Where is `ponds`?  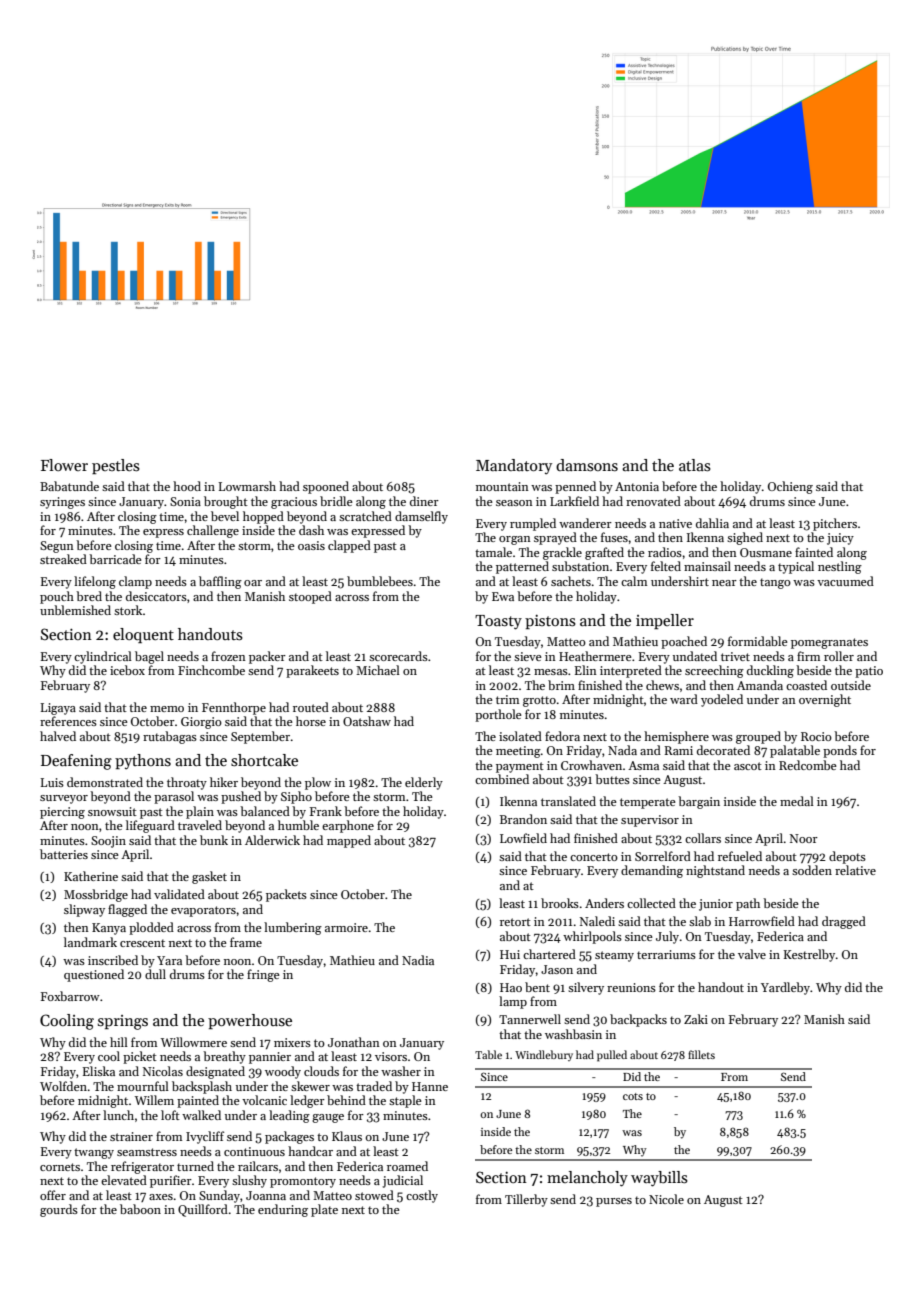 ponds is located at coordinates (840, 751).
